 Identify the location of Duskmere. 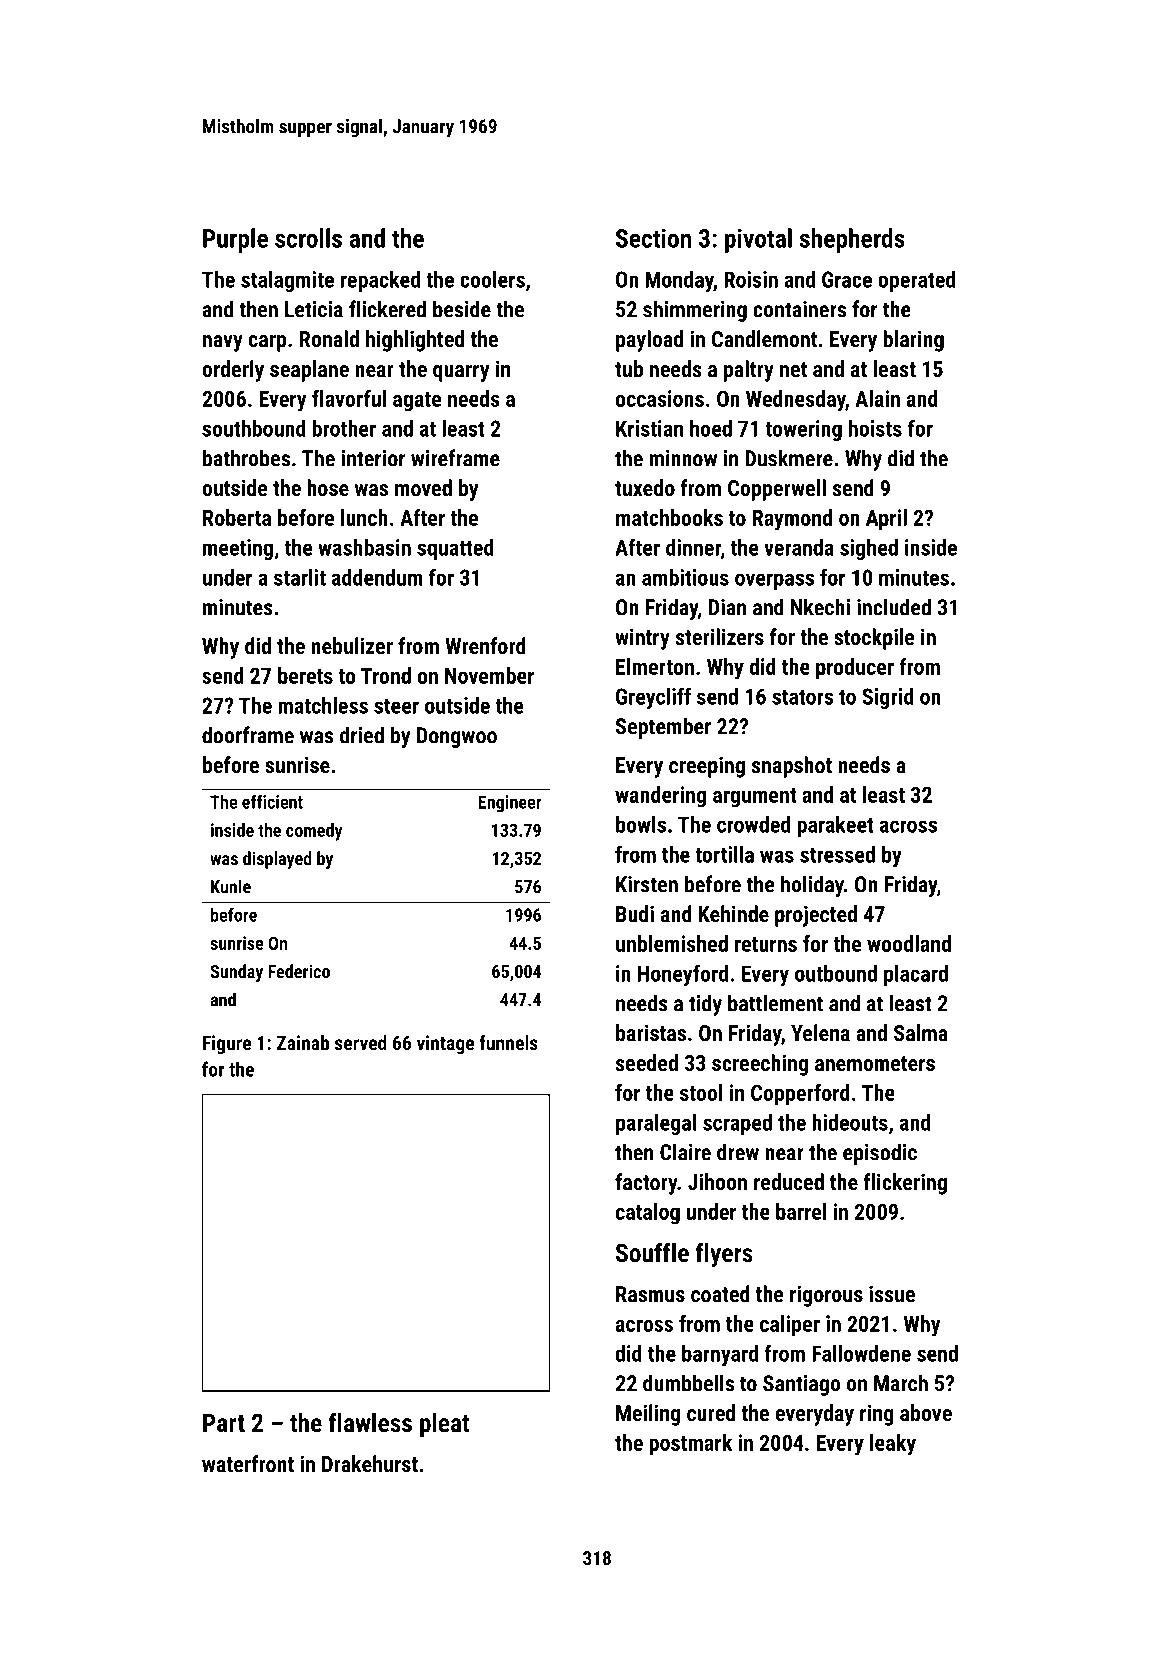
(789, 458).
